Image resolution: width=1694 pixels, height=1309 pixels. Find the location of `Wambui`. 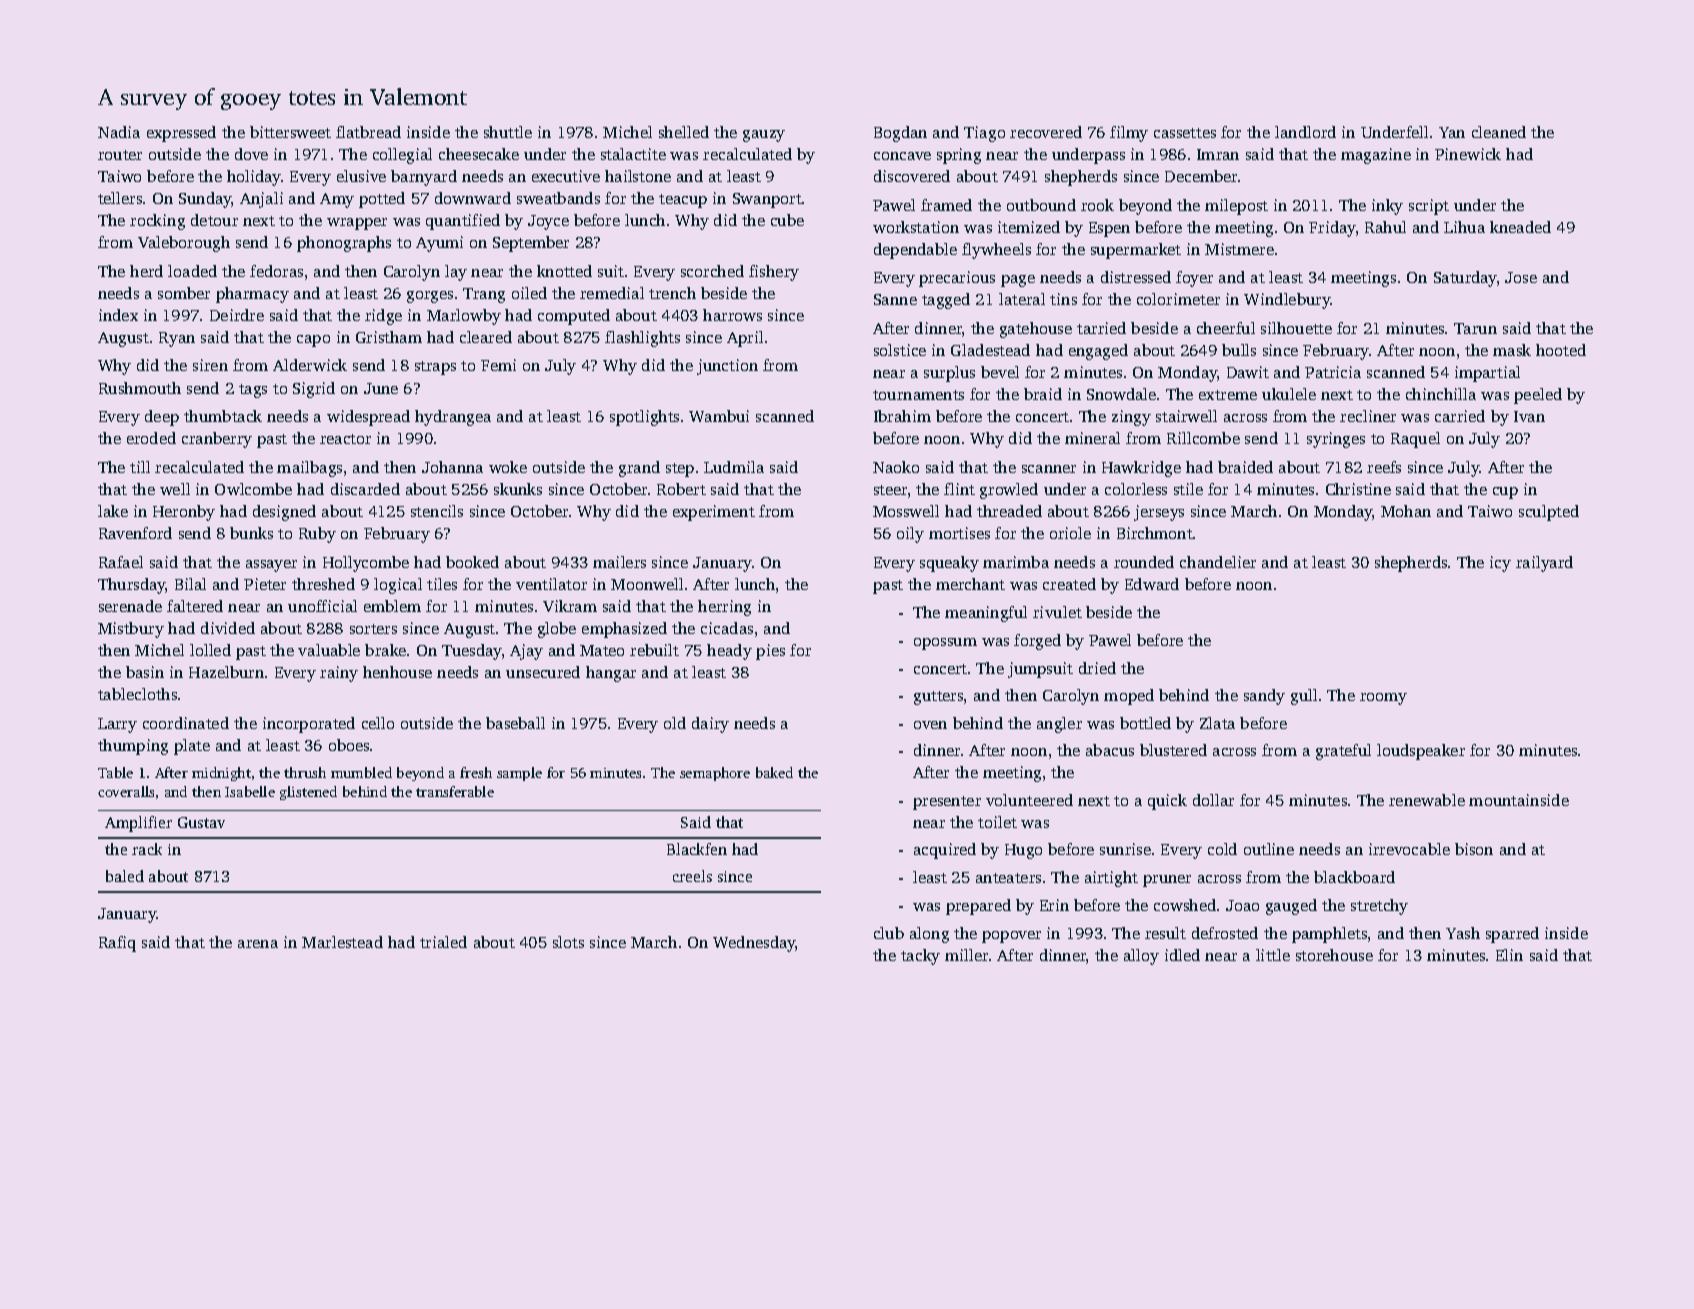

Wambui is located at coordinates (719, 416).
